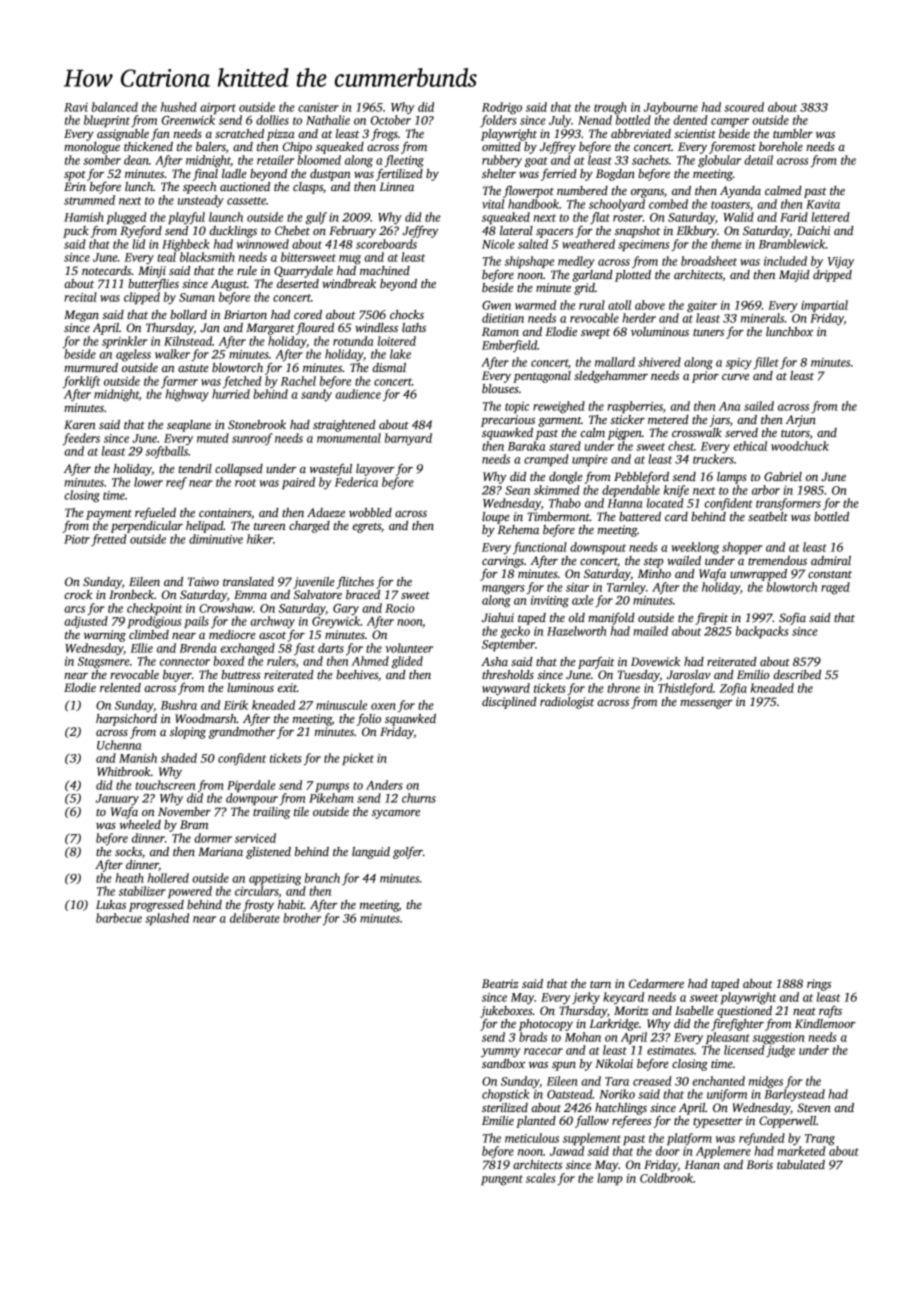  I want to click on described, so click(797, 674).
